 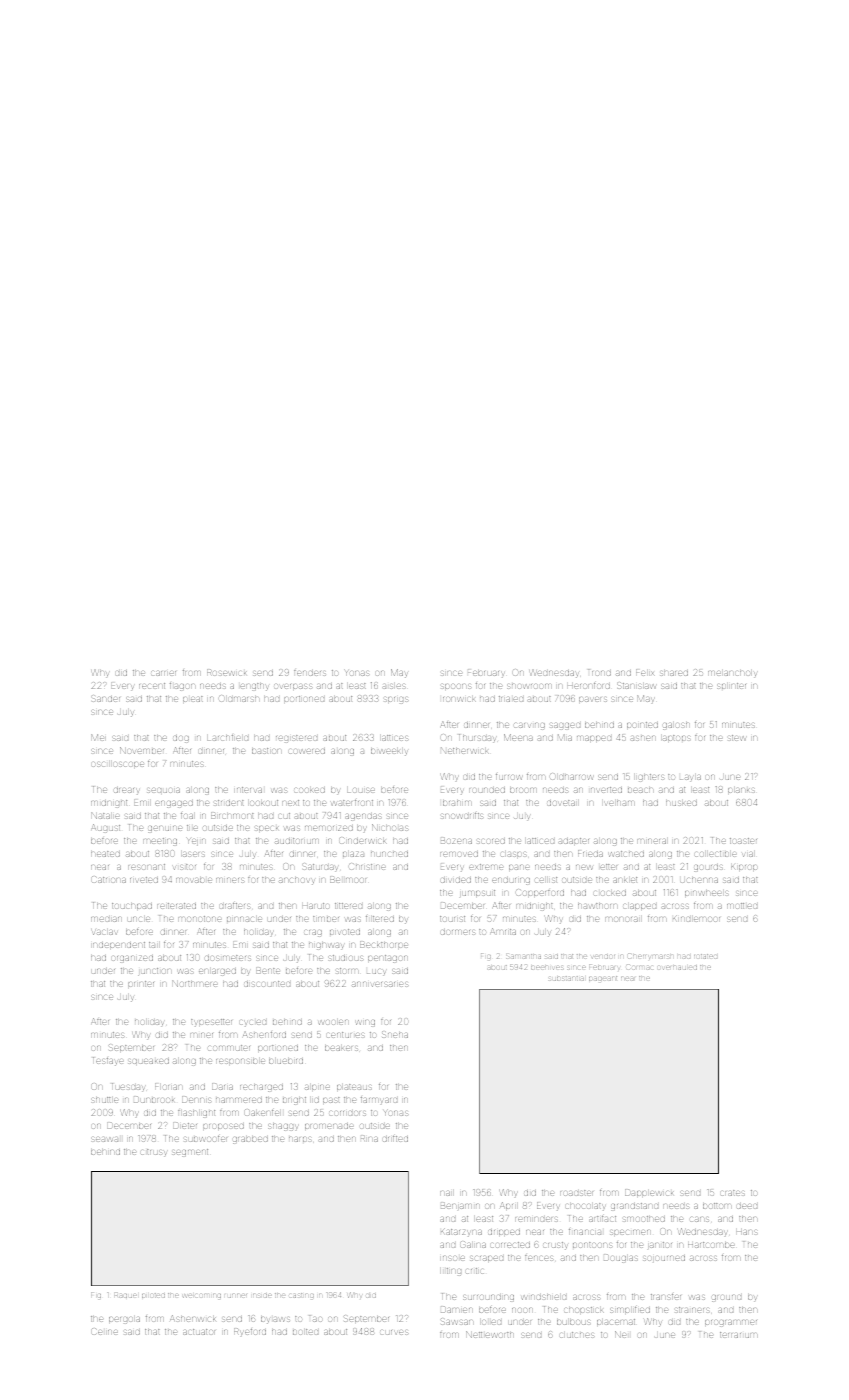 I want to click on carrier, so click(x=163, y=673).
